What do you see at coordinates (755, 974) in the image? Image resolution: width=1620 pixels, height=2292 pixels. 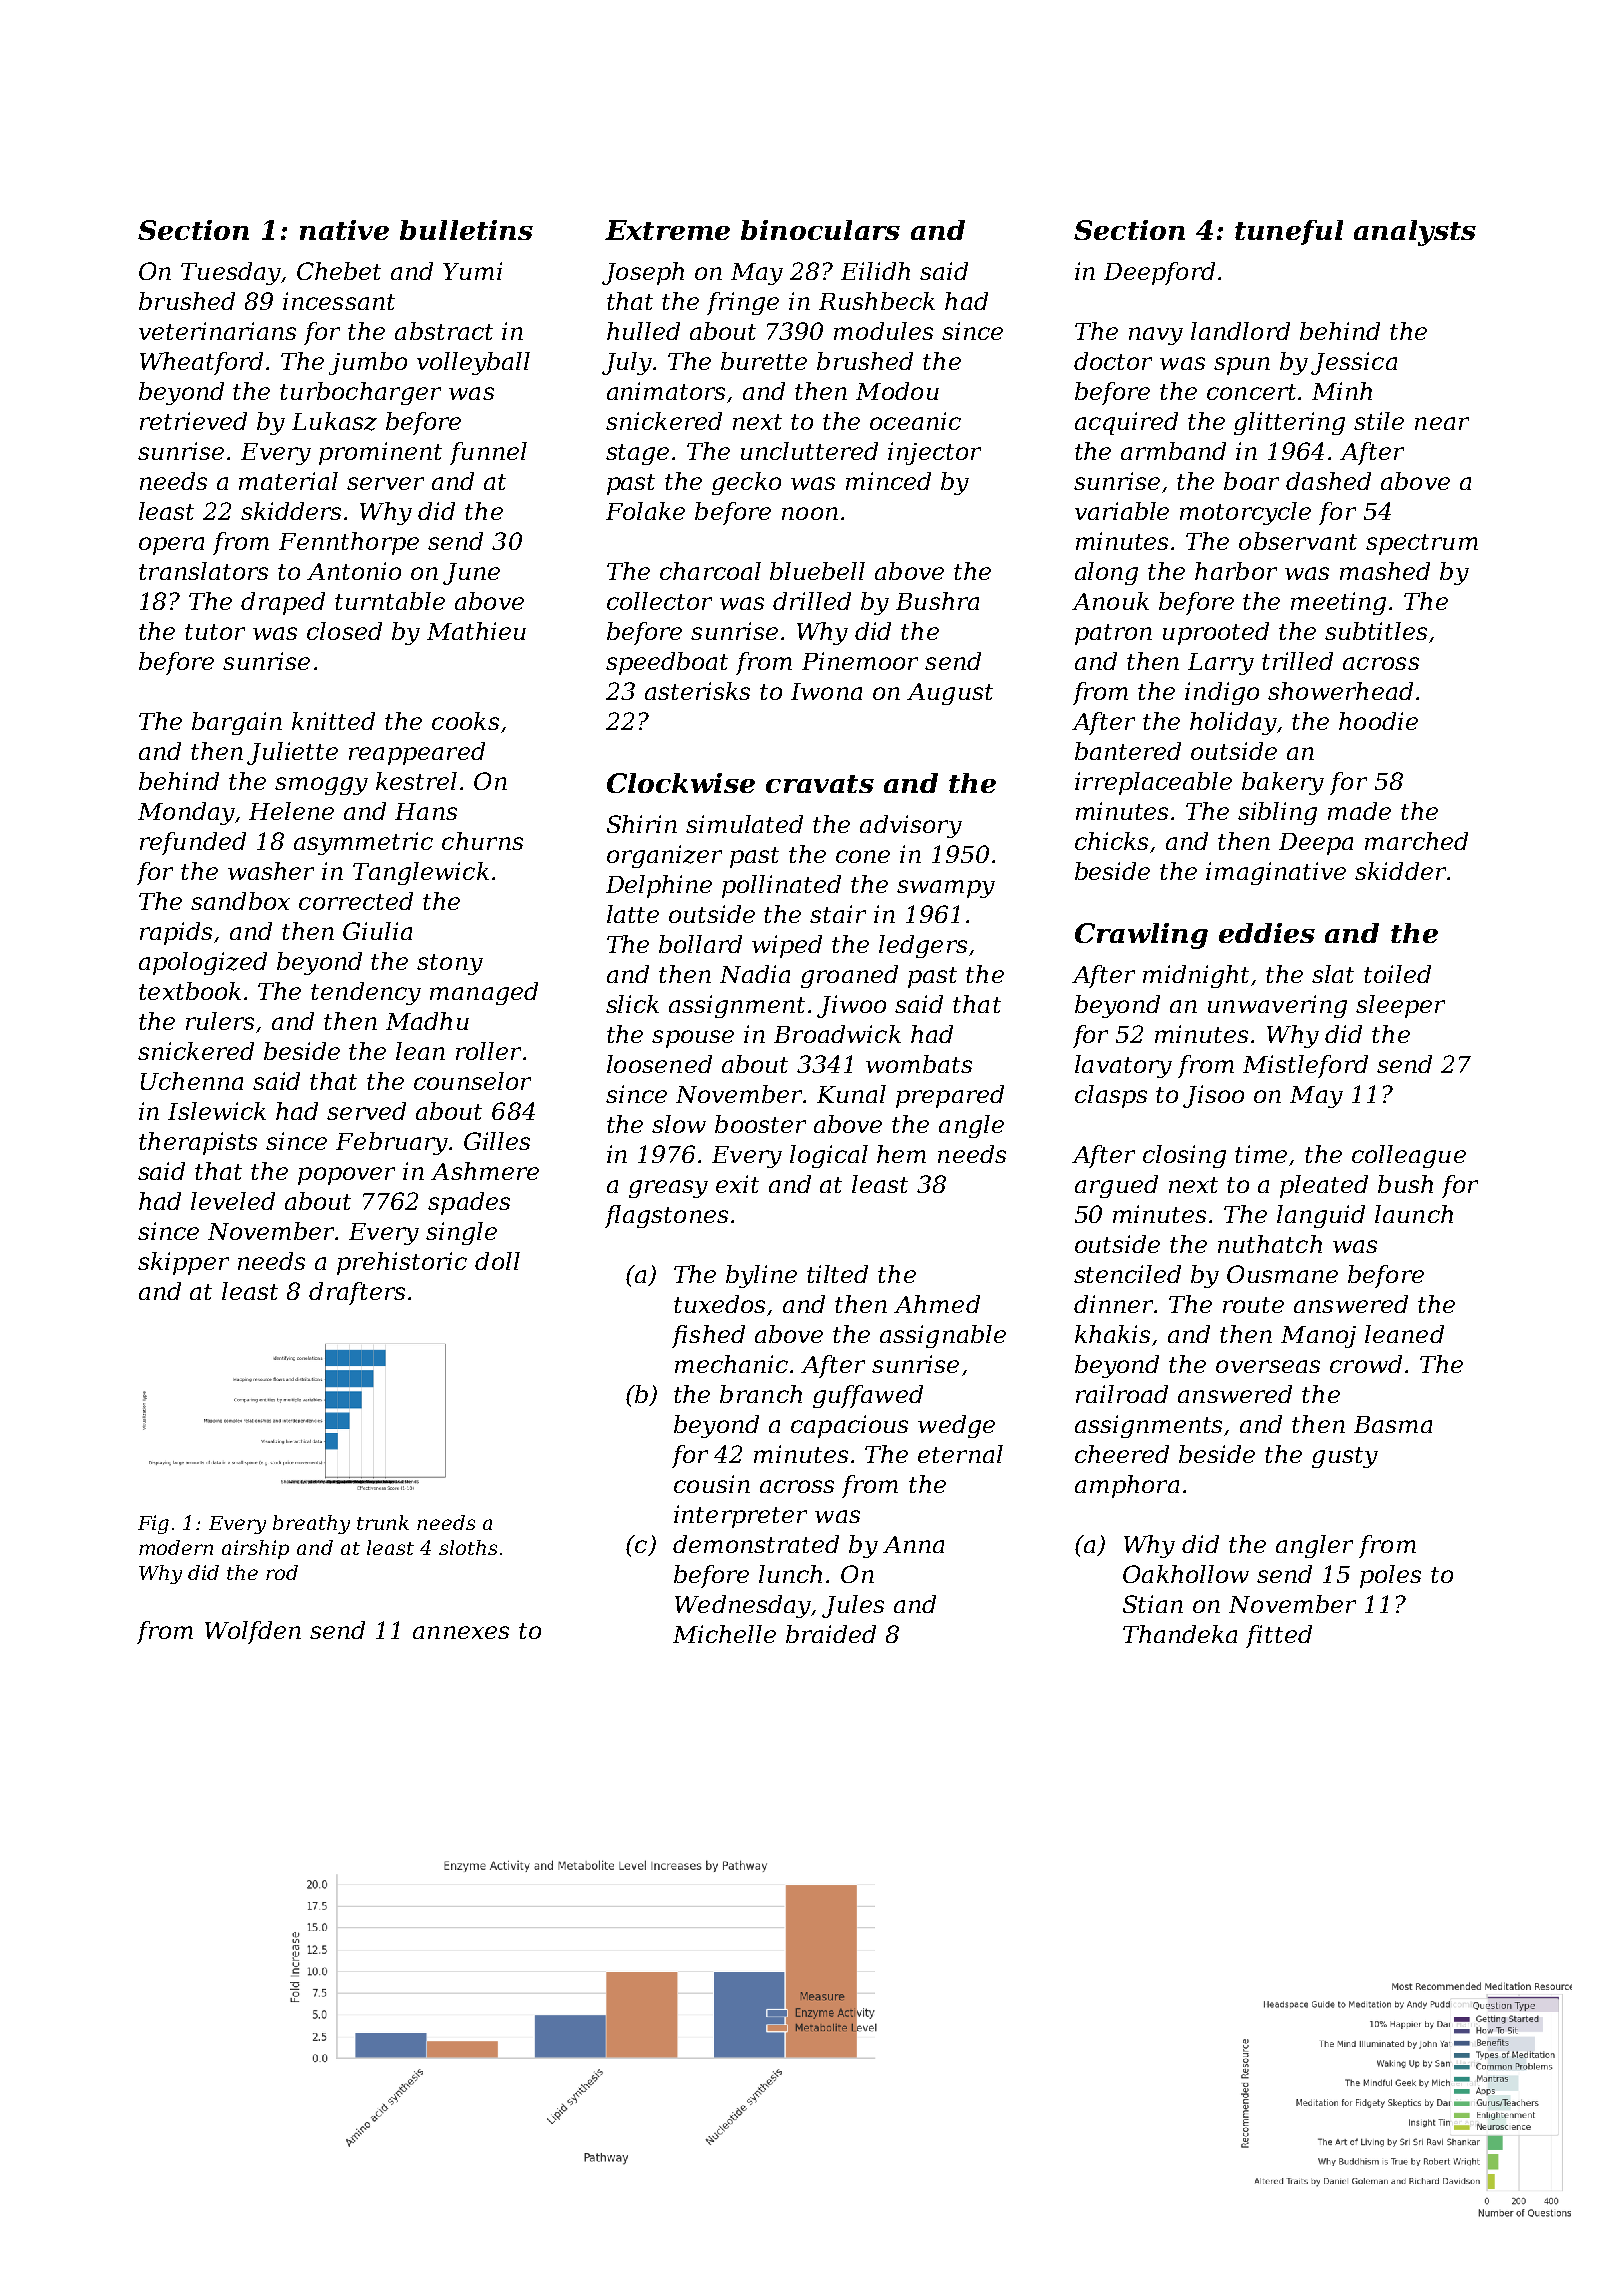 I see `Nadia` at bounding box center [755, 974].
